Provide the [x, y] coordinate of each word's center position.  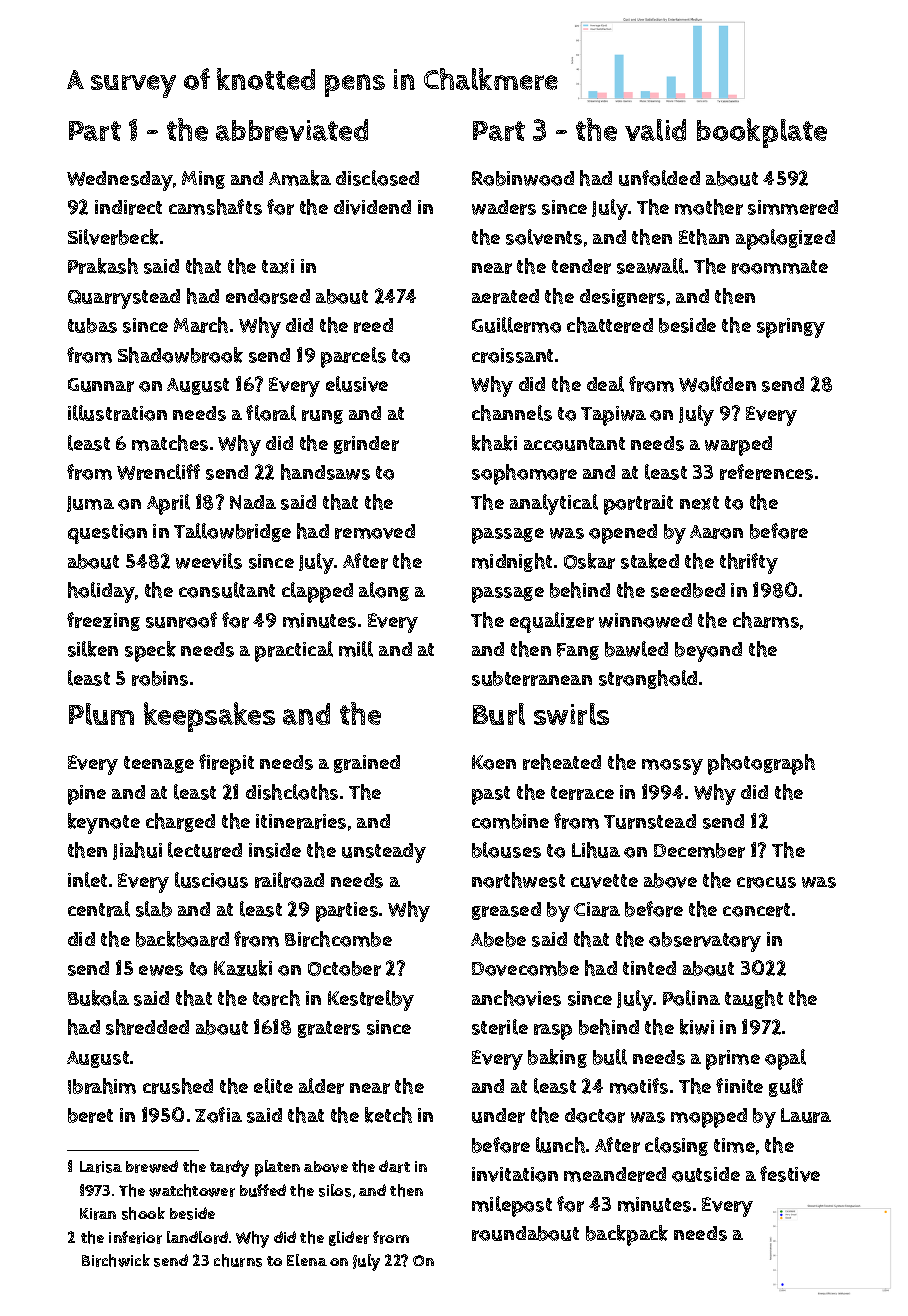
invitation [515, 1174]
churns [238, 1260]
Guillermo [516, 325]
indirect [128, 207]
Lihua [596, 850]
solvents [544, 237]
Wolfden [717, 384]
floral [271, 413]
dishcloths [292, 792]
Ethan [704, 237]
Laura [806, 1115]
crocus [766, 882]
